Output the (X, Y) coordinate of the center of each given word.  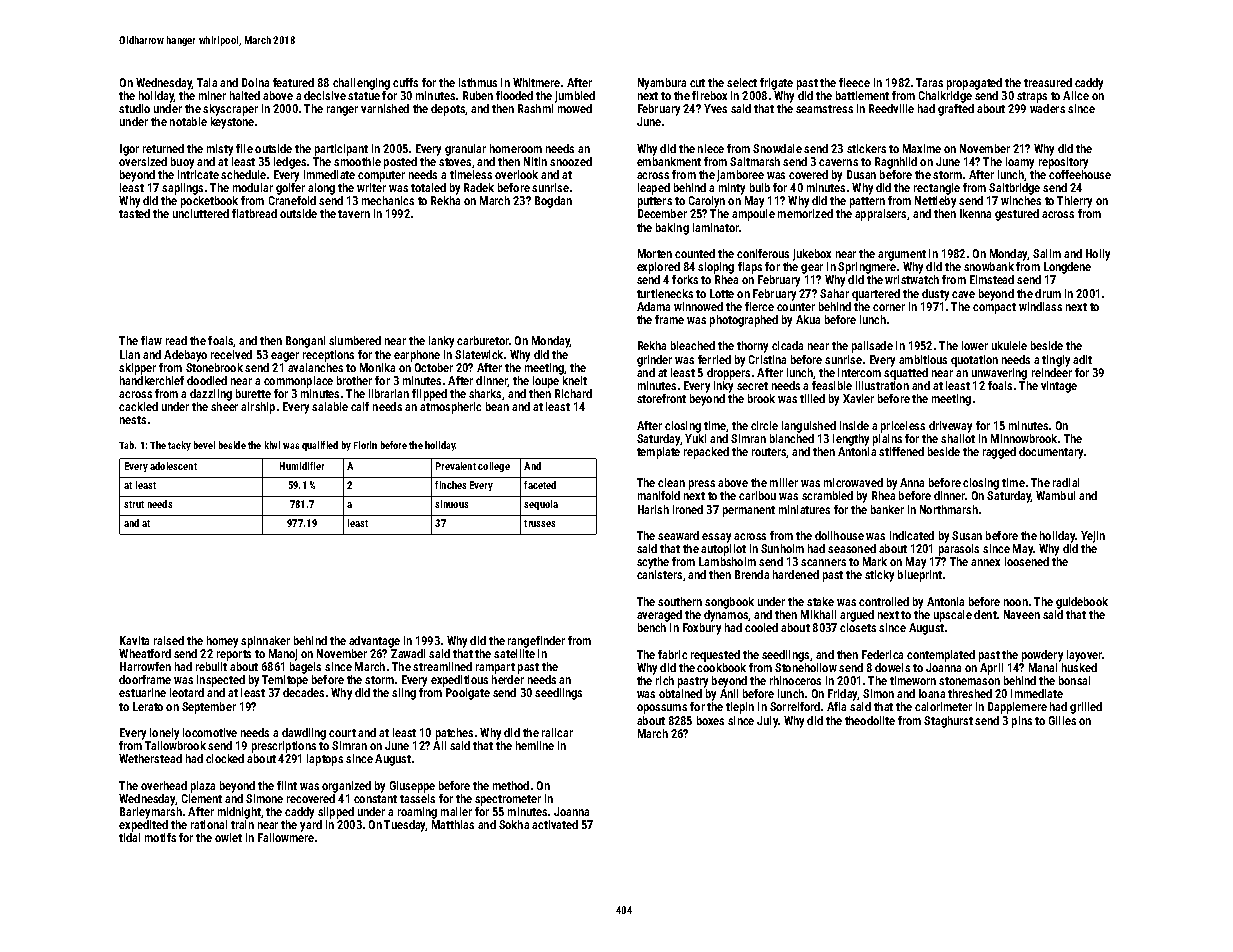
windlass (1040, 306)
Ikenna (975, 213)
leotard (187, 692)
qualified (320, 446)
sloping (716, 268)
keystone (232, 123)
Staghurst (948, 722)
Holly (1098, 255)
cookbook (721, 667)
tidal (129, 837)
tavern (354, 214)
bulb (760, 187)
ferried (714, 359)
